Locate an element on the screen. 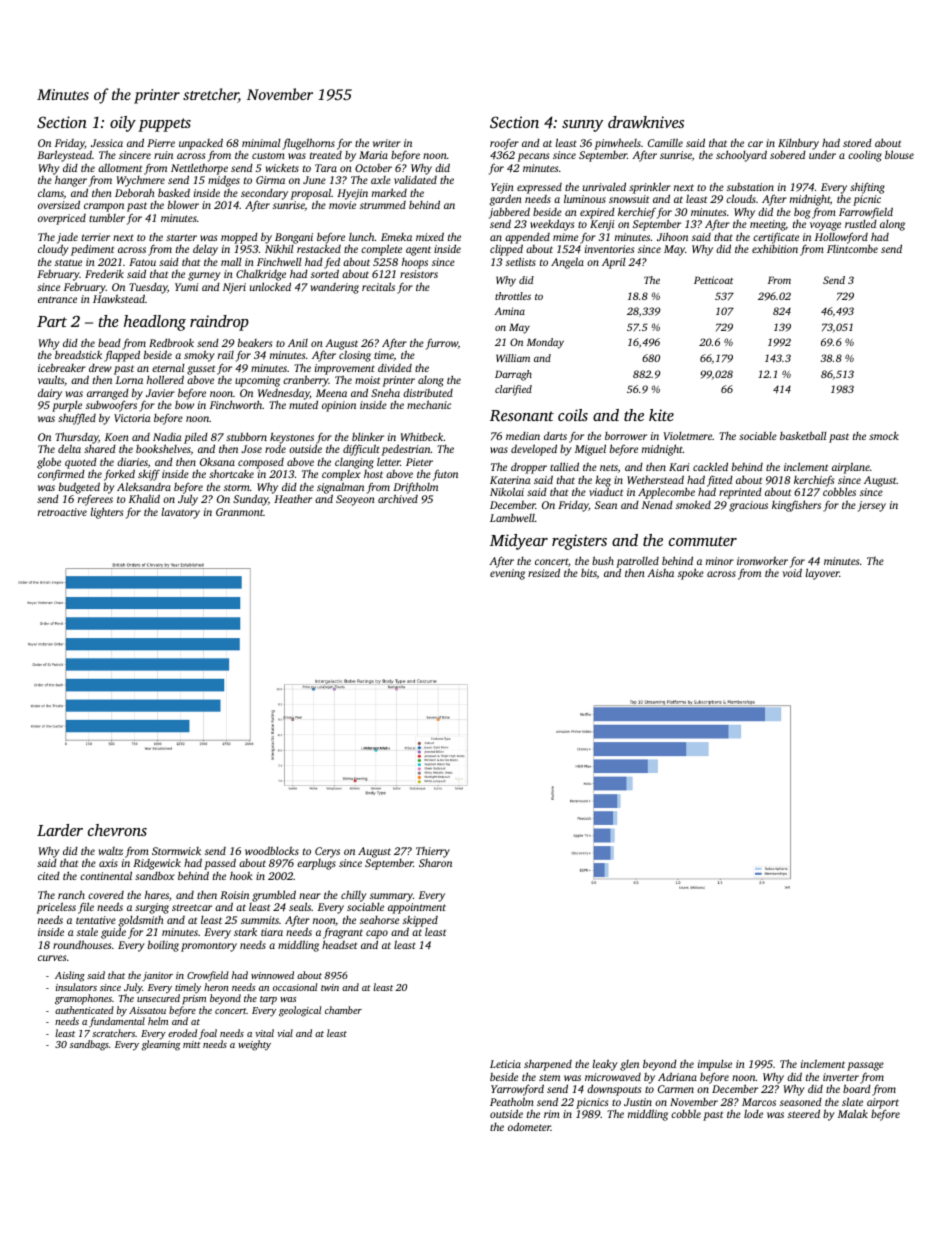 The height and width of the screenshot is (1233, 952). Seoyeon is located at coordinates (355, 500).
